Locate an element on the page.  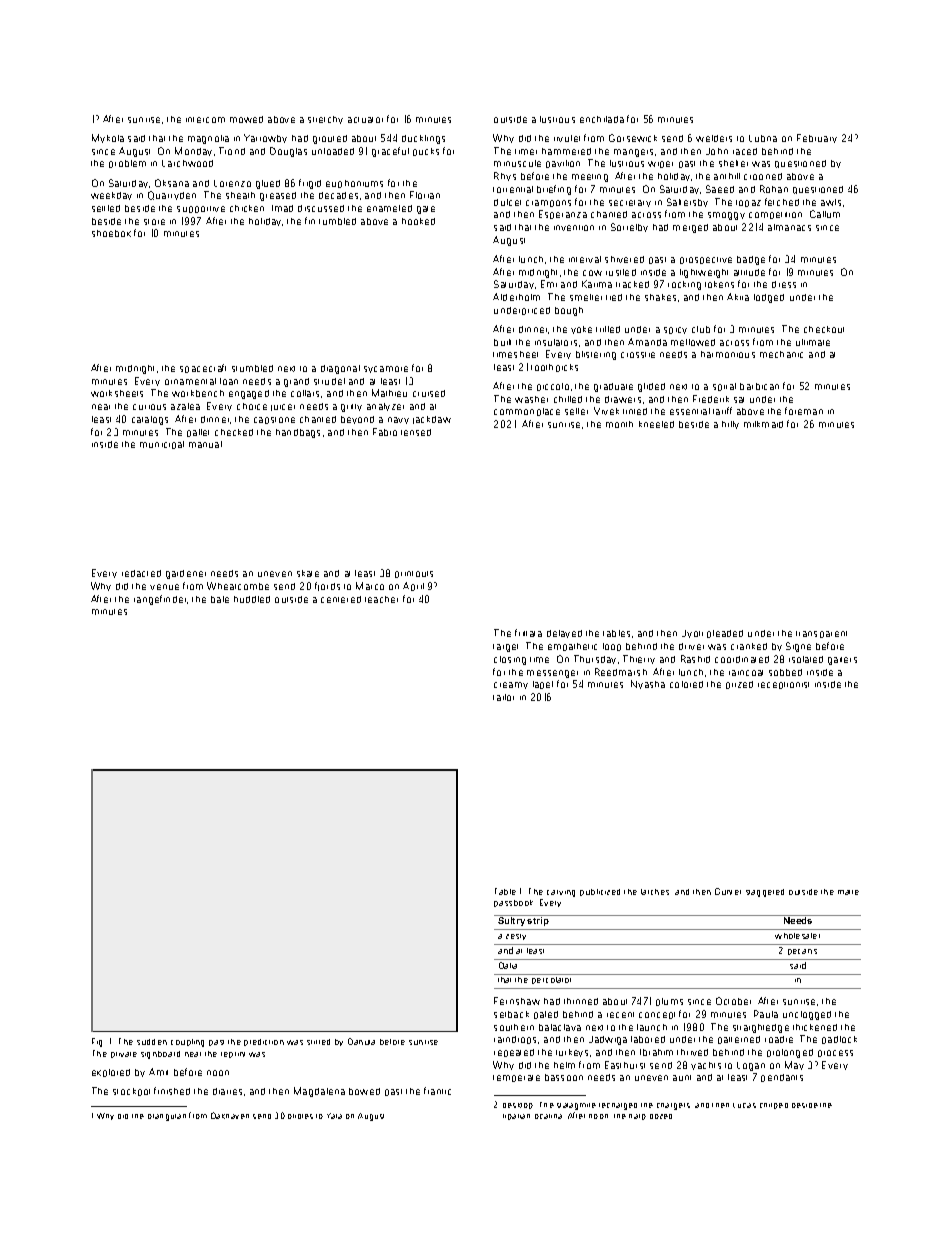
prediction is located at coordinates (264, 1042).
